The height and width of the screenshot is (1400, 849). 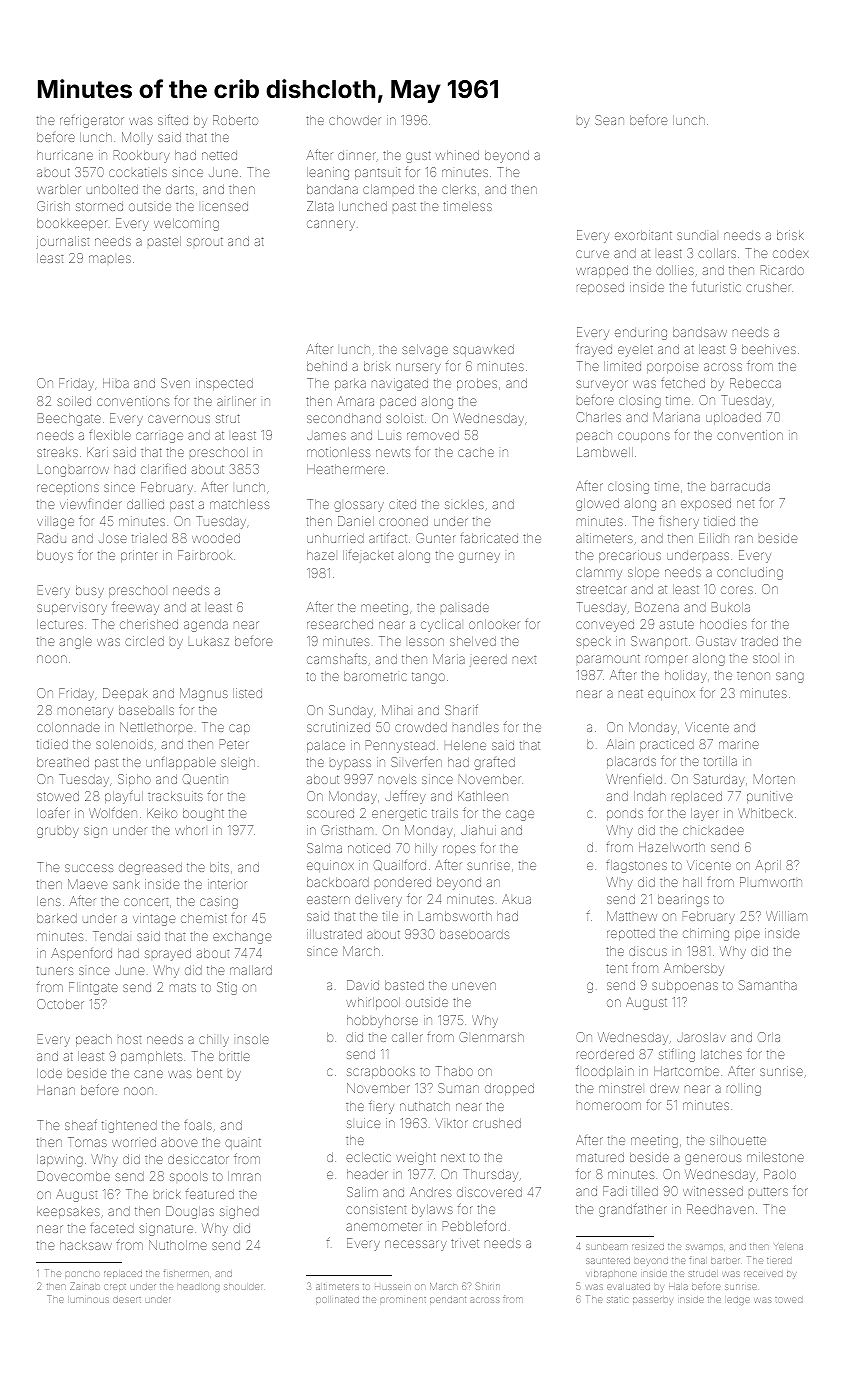 I want to click on chowder, so click(x=355, y=120).
